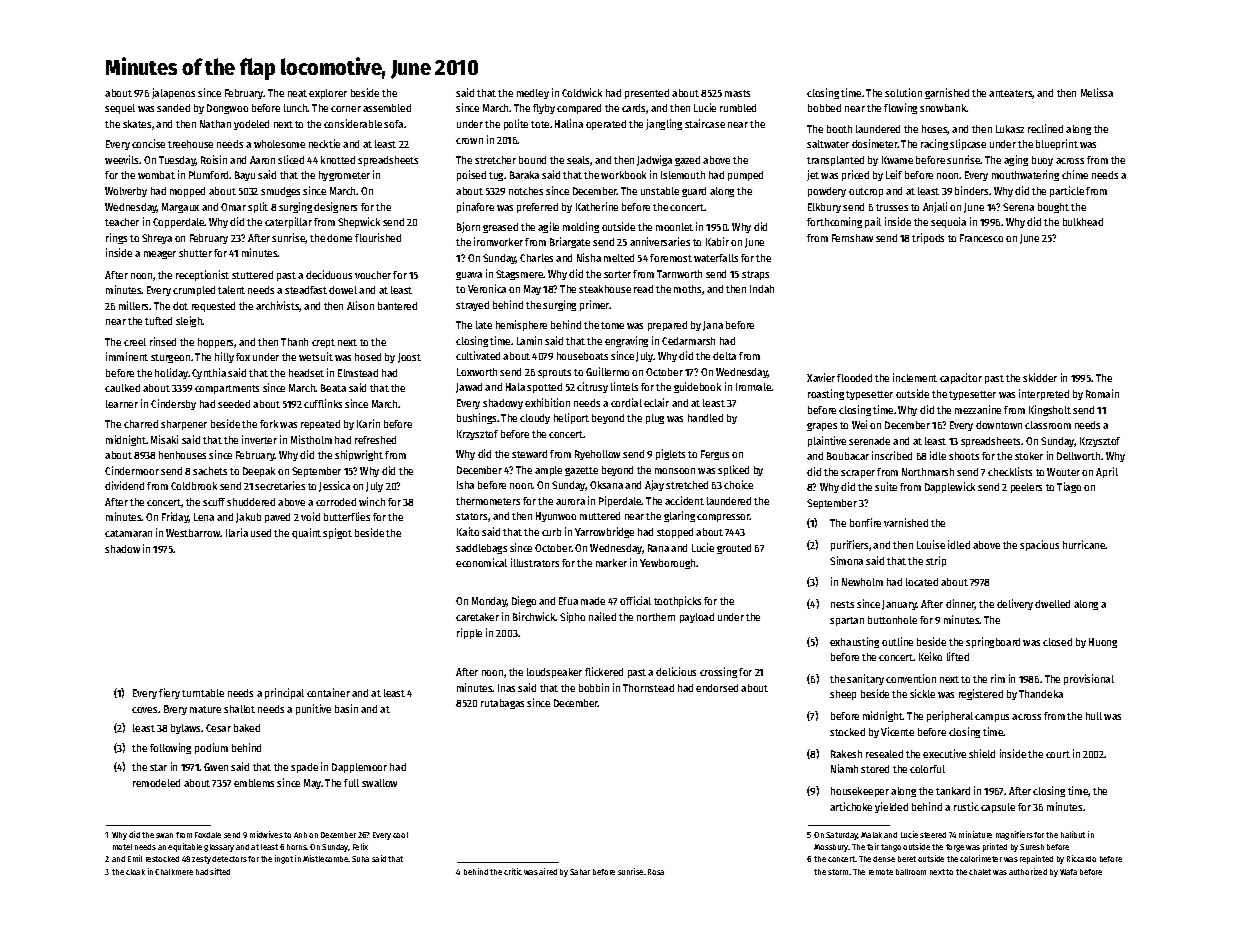 Image resolution: width=1233 pixels, height=952 pixels. I want to click on primer, so click(595, 305).
